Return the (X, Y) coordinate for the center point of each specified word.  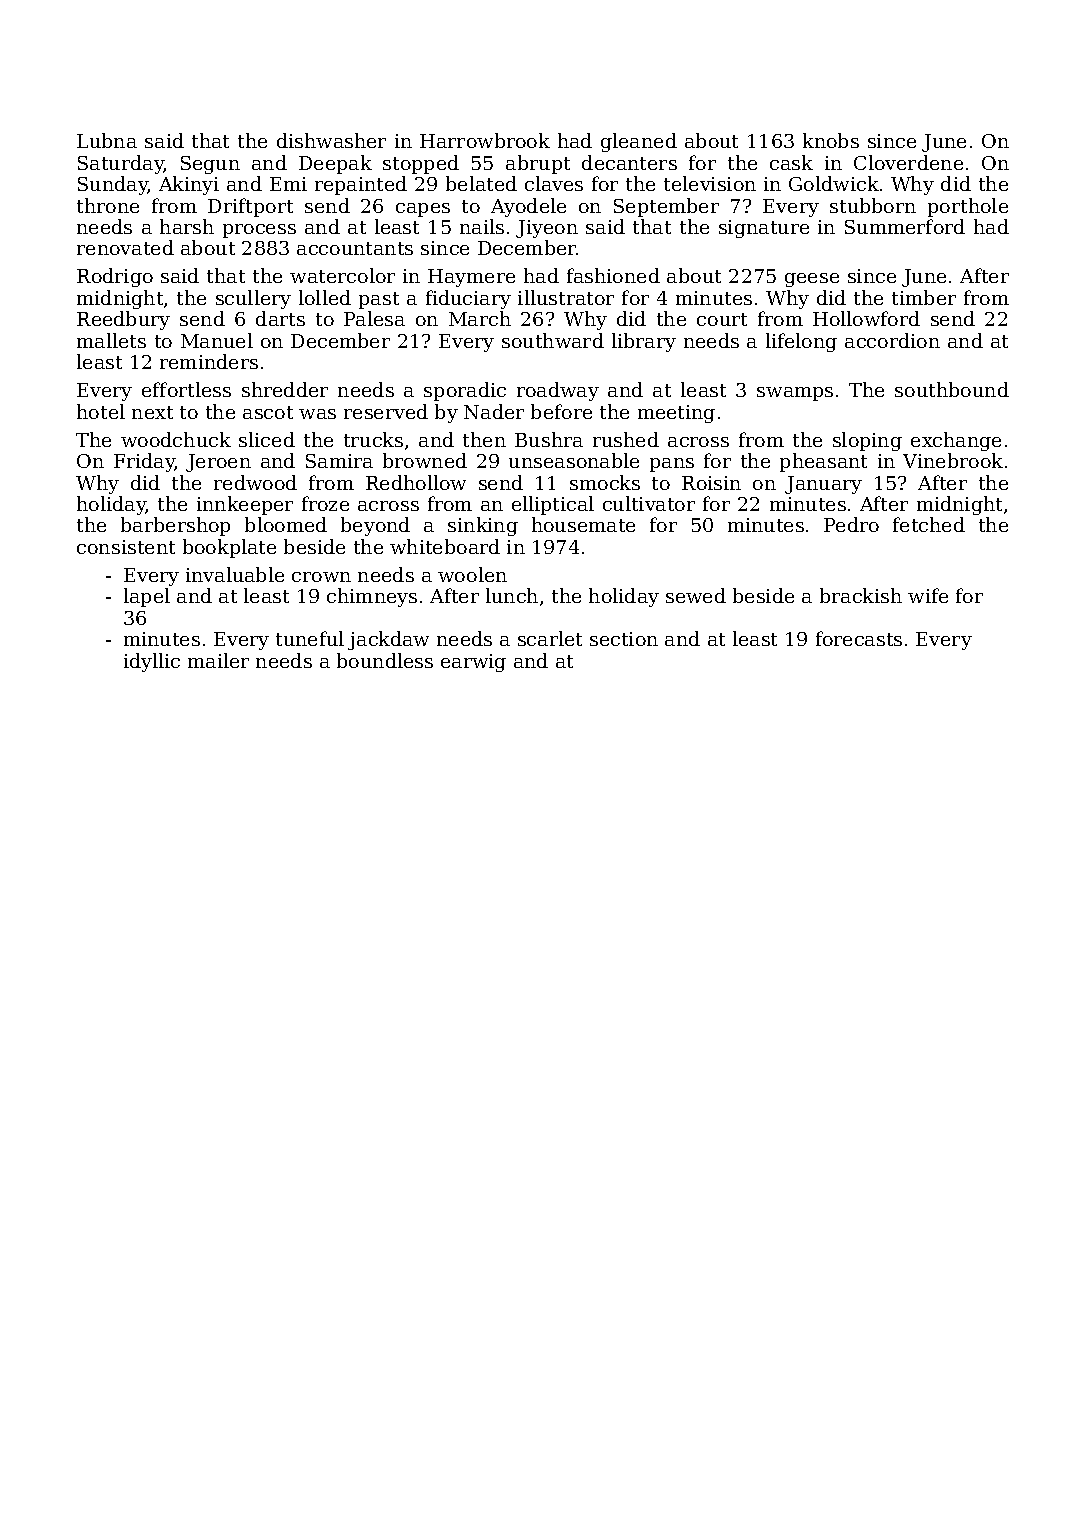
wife (928, 595)
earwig (473, 663)
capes (423, 210)
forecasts (859, 638)
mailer (218, 660)
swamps (795, 394)
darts (280, 318)
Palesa (374, 318)
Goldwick (834, 183)
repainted (361, 185)
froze (325, 503)
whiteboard (445, 546)
